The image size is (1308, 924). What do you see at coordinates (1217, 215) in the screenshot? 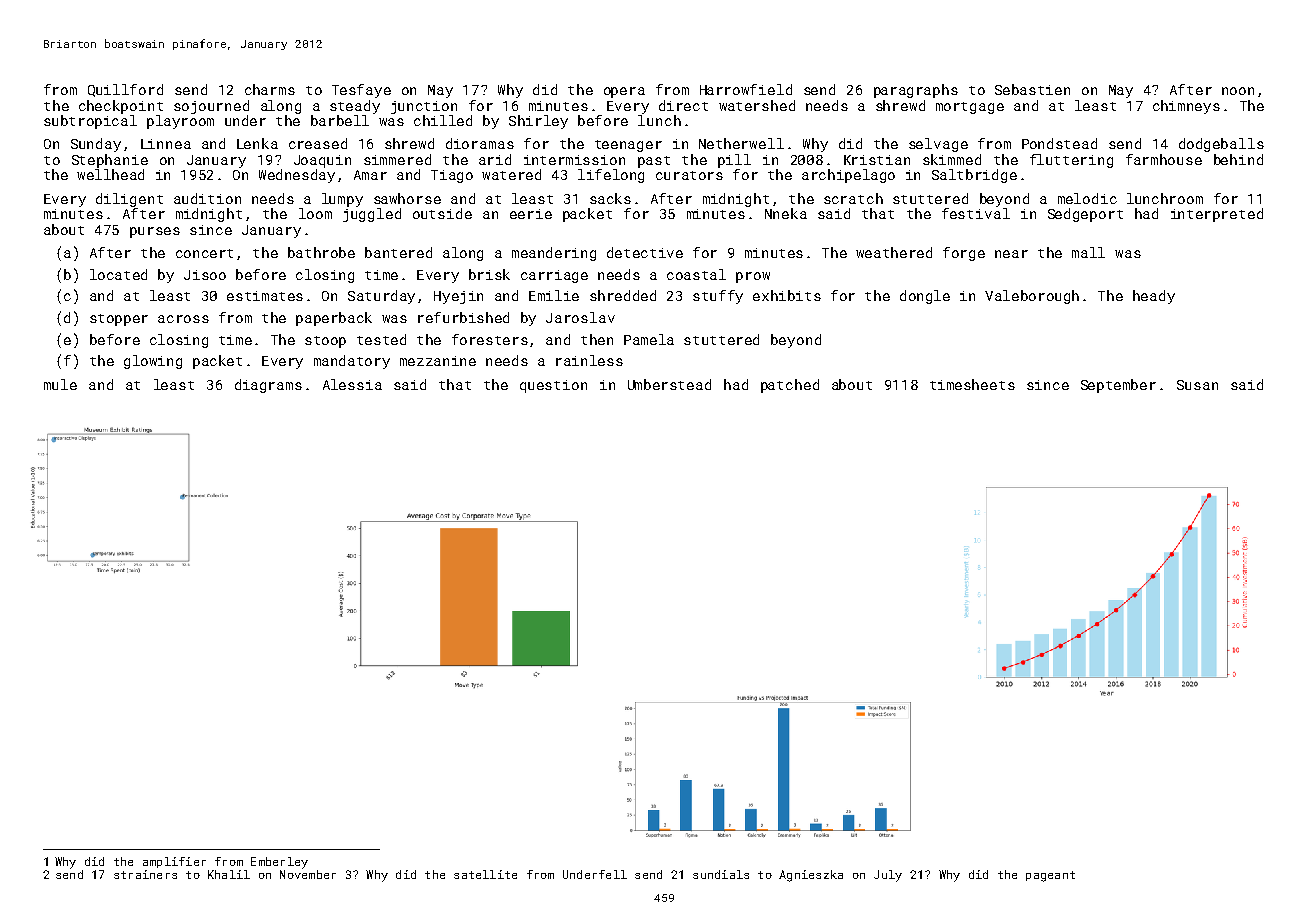
I see `interpreted` at bounding box center [1217, 215].
